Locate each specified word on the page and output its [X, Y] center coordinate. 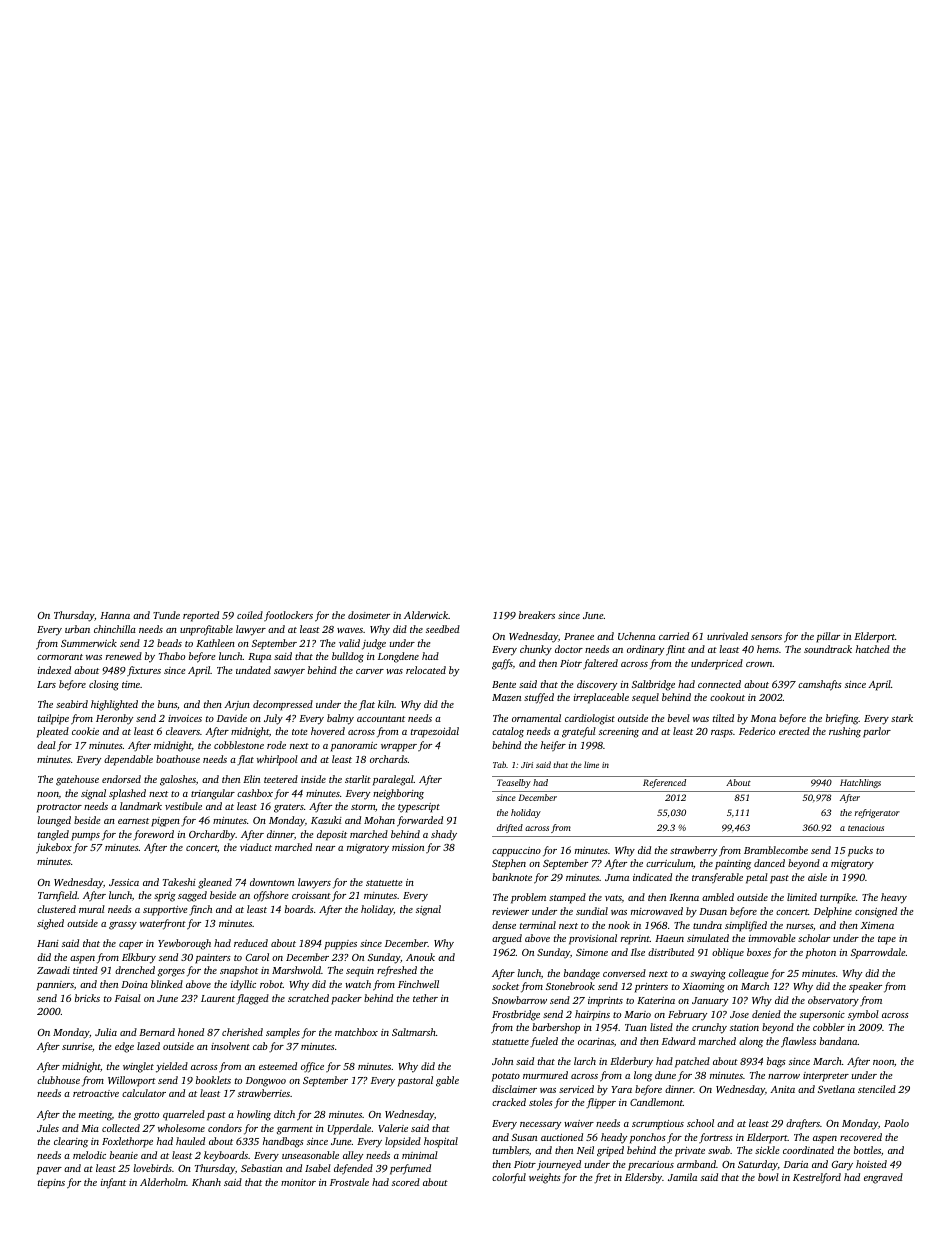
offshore [271, 896]
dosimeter [369, 615]
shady [444, 835]
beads [169, 643]
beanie [124, 1155]
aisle [817, 877]
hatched [873, 649]
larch [585, 1061]
